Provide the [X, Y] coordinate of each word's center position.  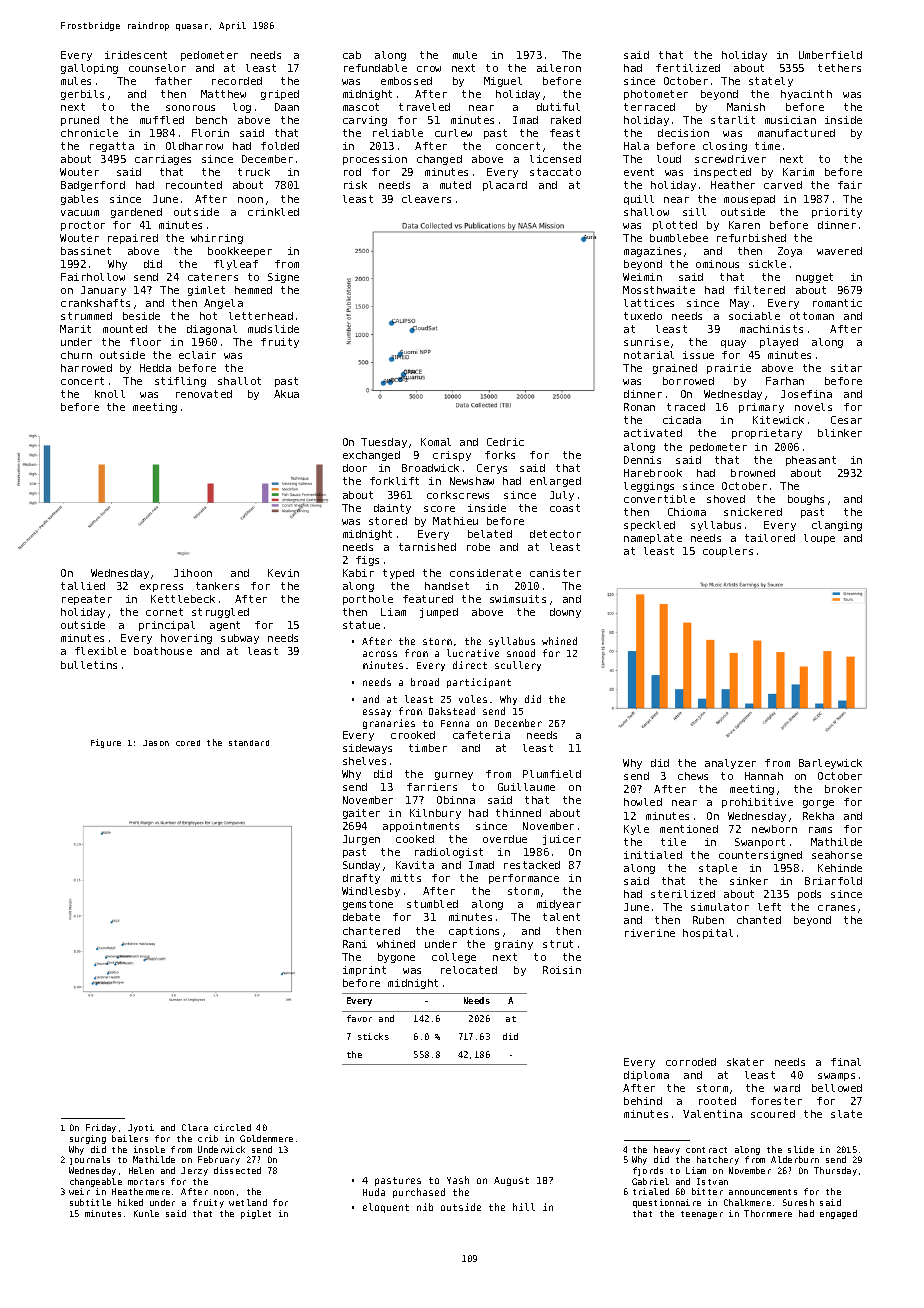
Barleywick [830, 764]
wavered [839, 251]
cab [352, 55]
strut [558, 944]
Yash [458, 1180]
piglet [256, 1214]
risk [355, 185]
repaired [133, 239]
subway [240, 639]
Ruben [708, 920]
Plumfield [552, 774]
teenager [702, 1215]
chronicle [89, 133]
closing [725, 147]
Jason [156, 743]
